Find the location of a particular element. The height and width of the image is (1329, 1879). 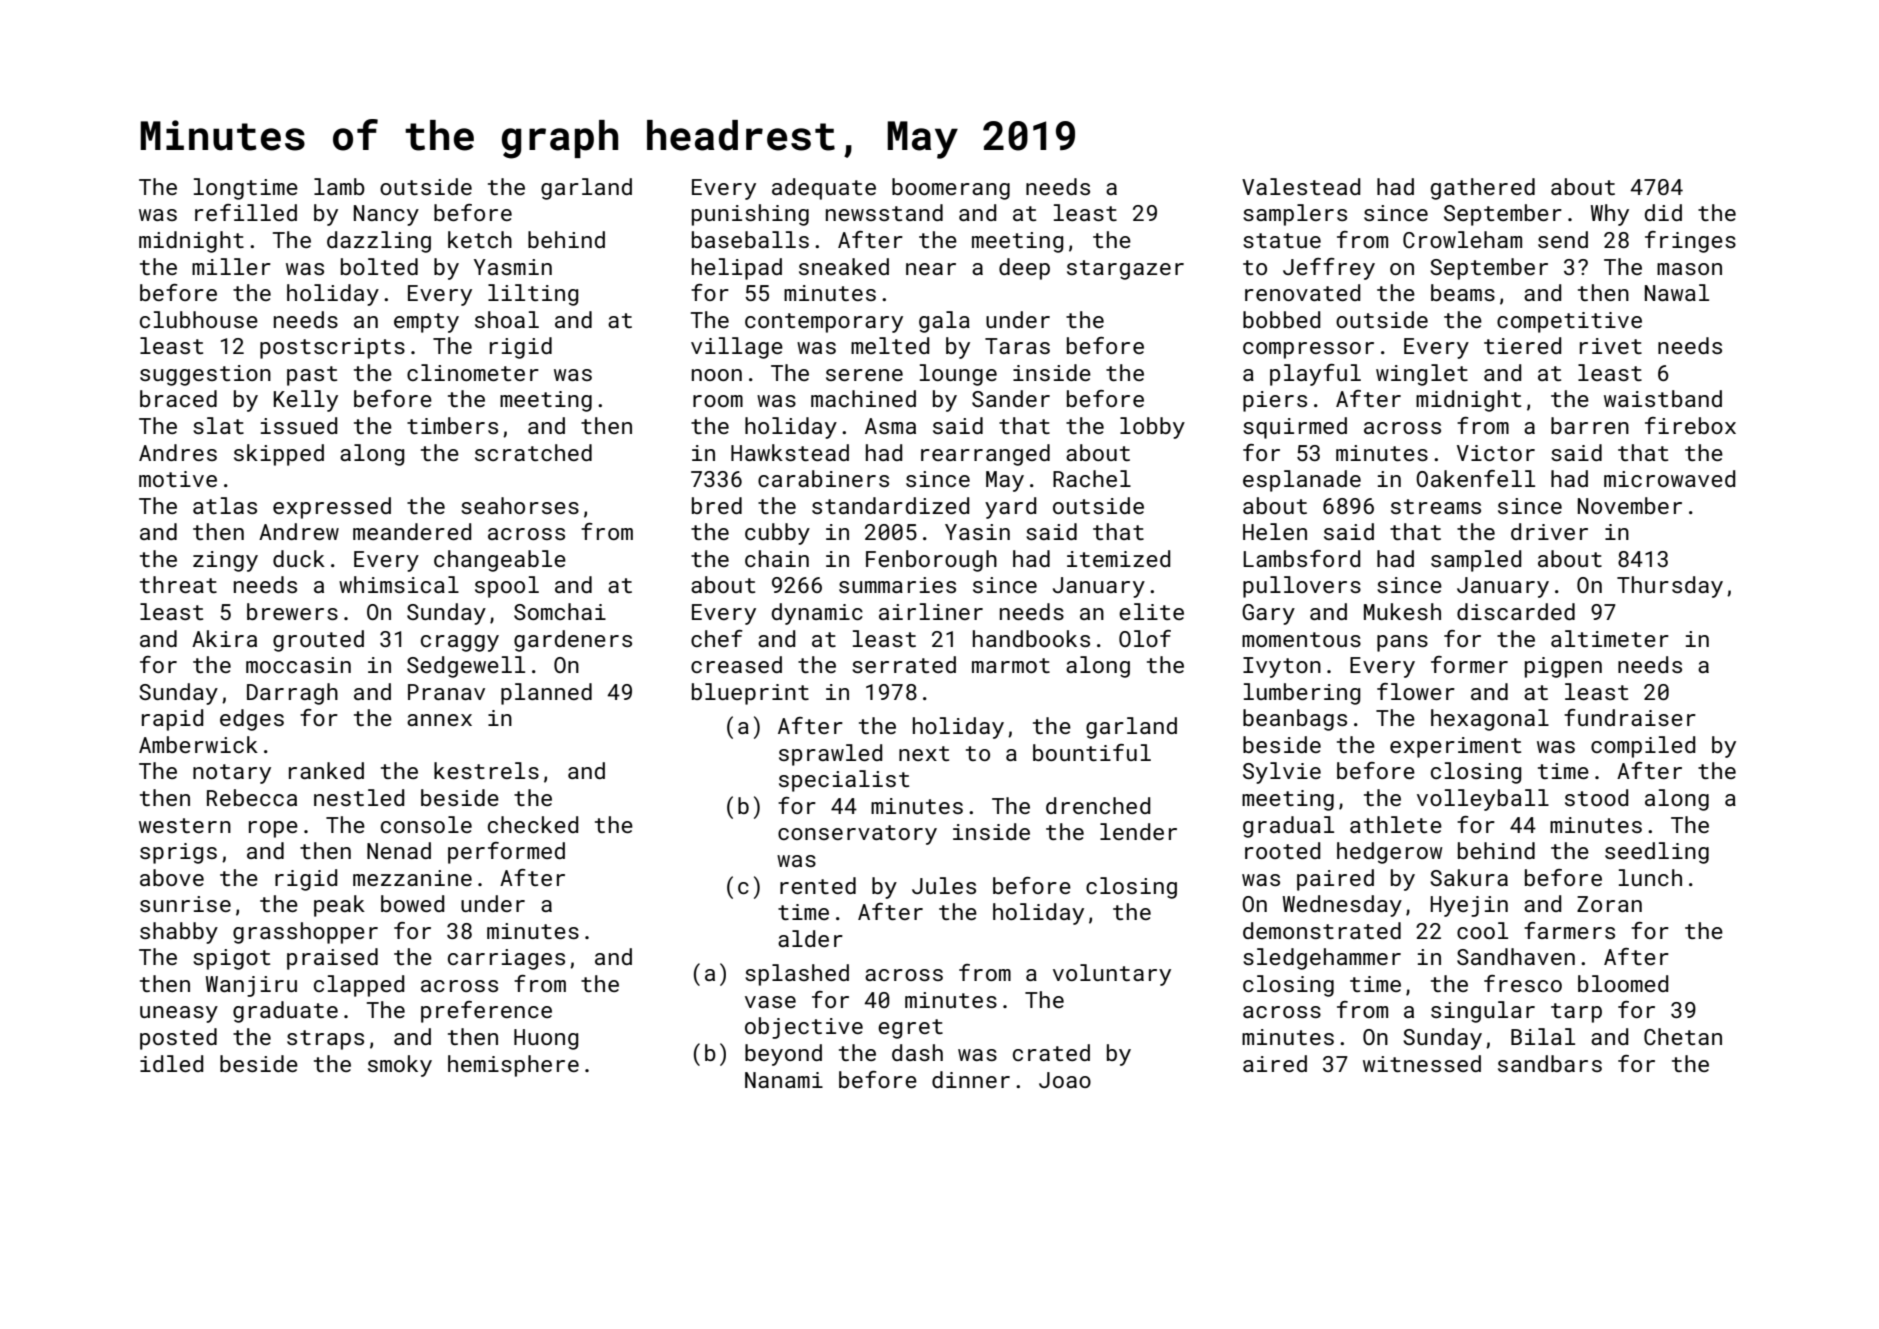

boomerang is located at coordinates (951, 189).
